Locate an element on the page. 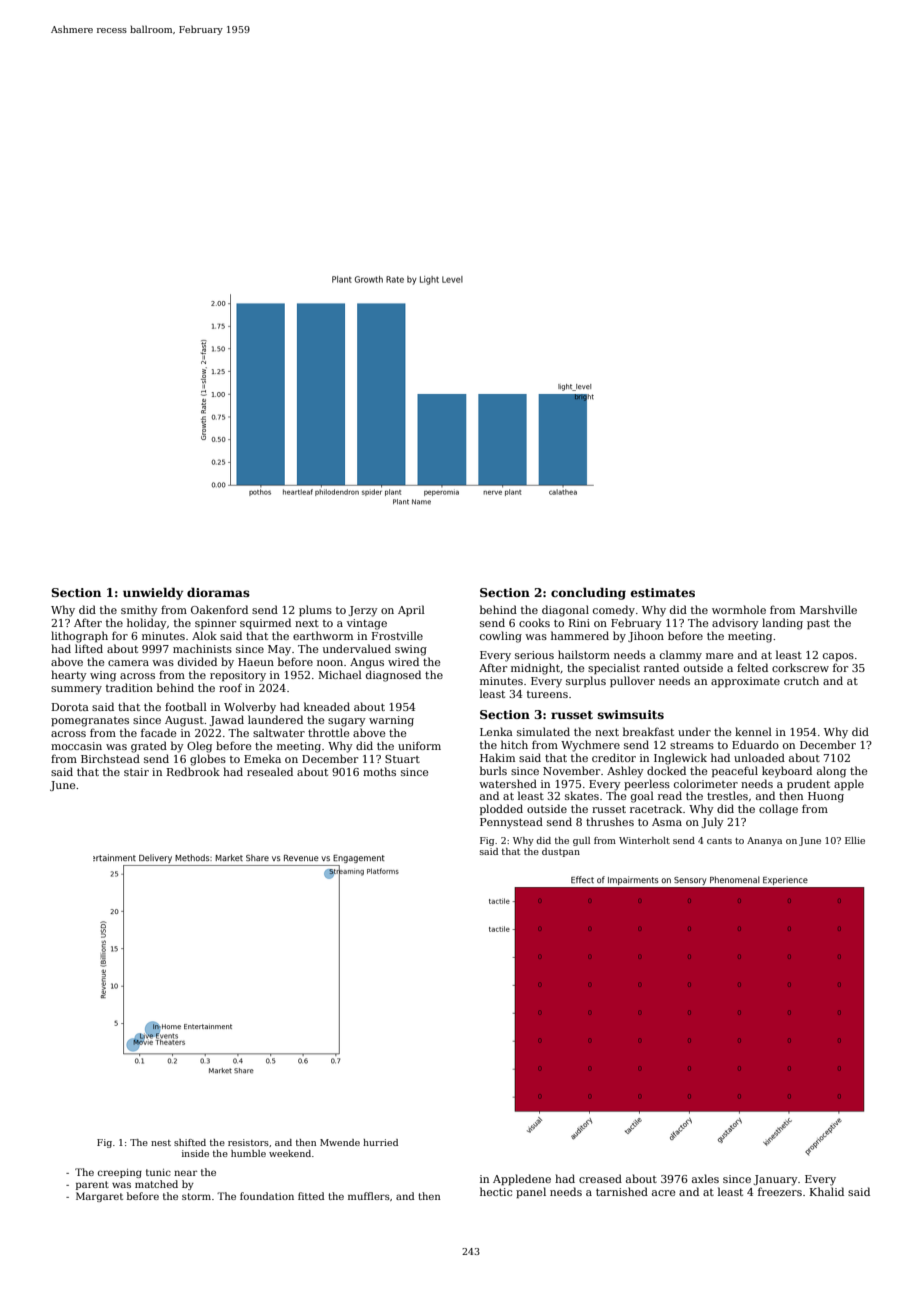  Pennystead is located at coordinates (511, 823).
